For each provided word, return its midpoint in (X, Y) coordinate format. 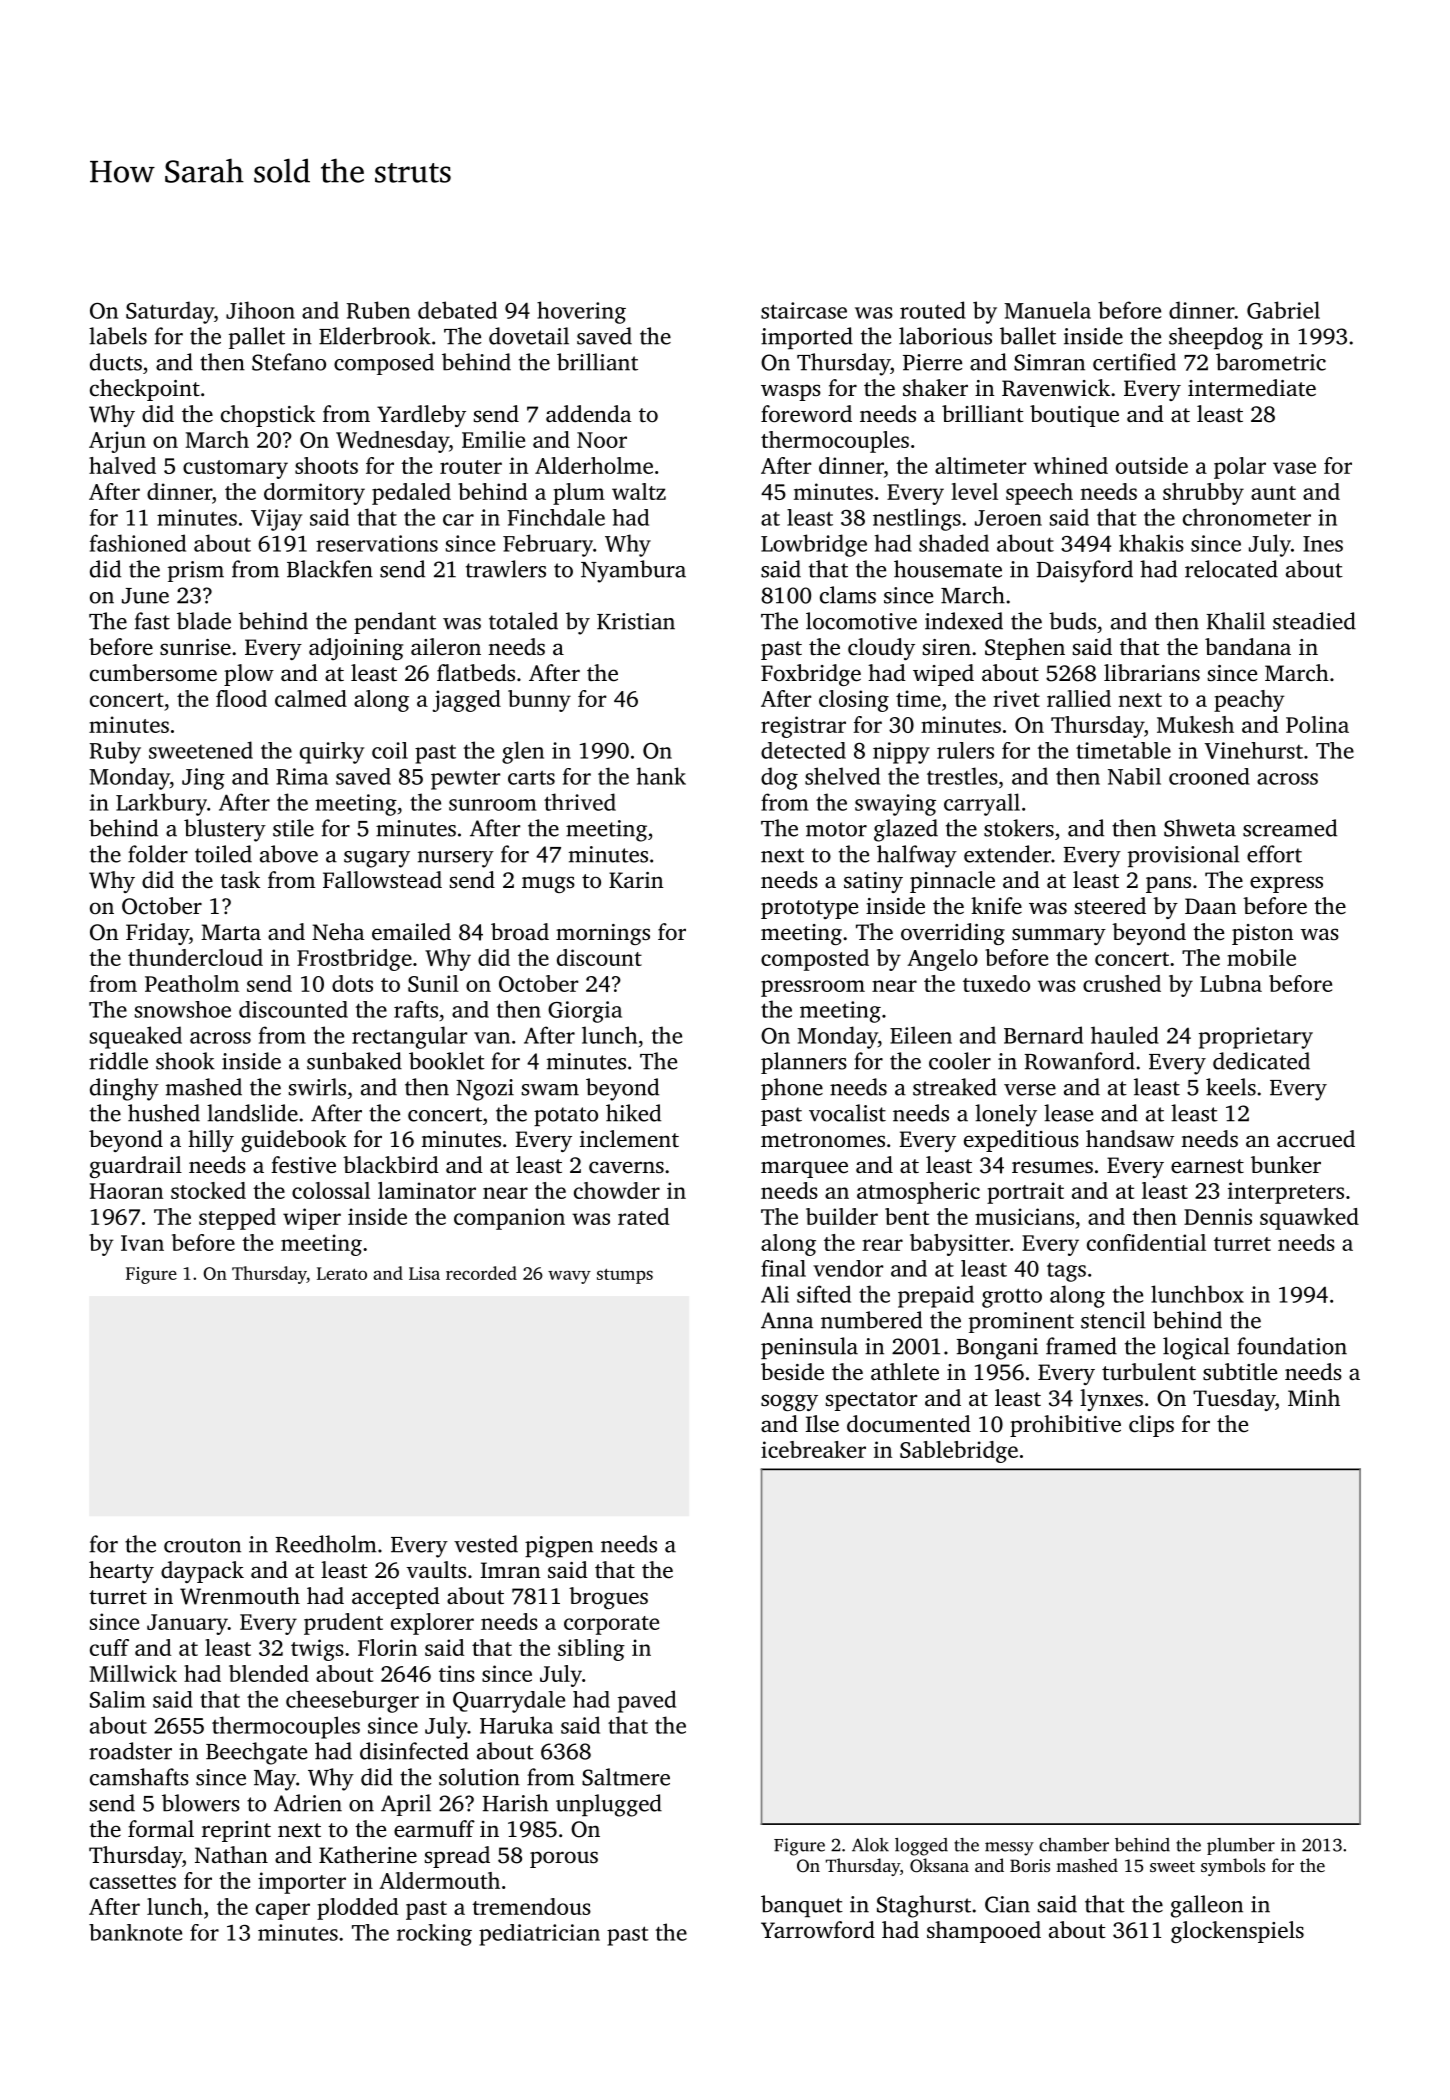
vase (1294, 468)
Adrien (308, 1803)
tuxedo (996, 983)
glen (523, 752)
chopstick (268, 416)
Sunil (433, 983)
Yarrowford (818, 1930)
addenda (589, 413)
